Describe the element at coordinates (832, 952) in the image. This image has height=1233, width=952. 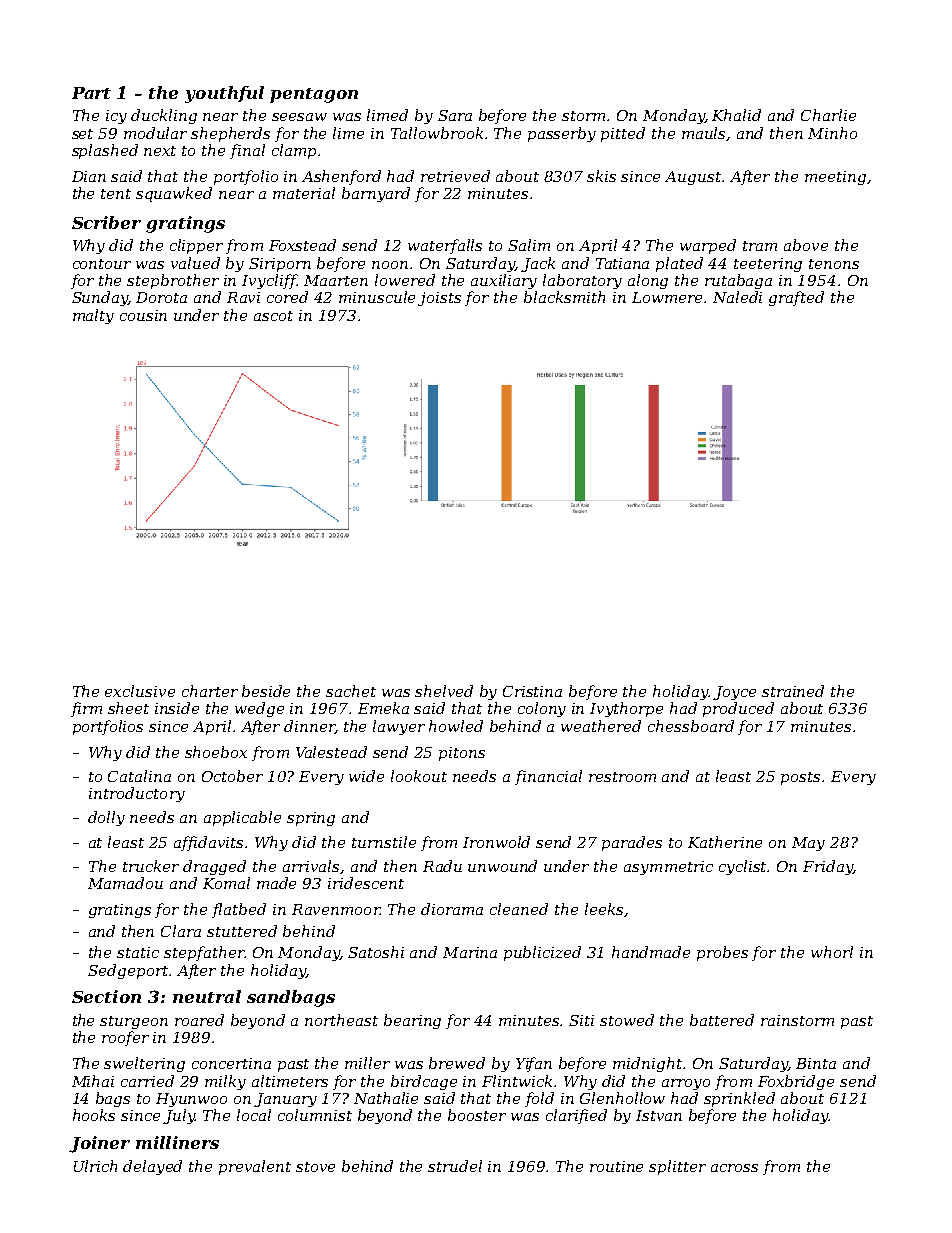
I see `whorl` at that location.
